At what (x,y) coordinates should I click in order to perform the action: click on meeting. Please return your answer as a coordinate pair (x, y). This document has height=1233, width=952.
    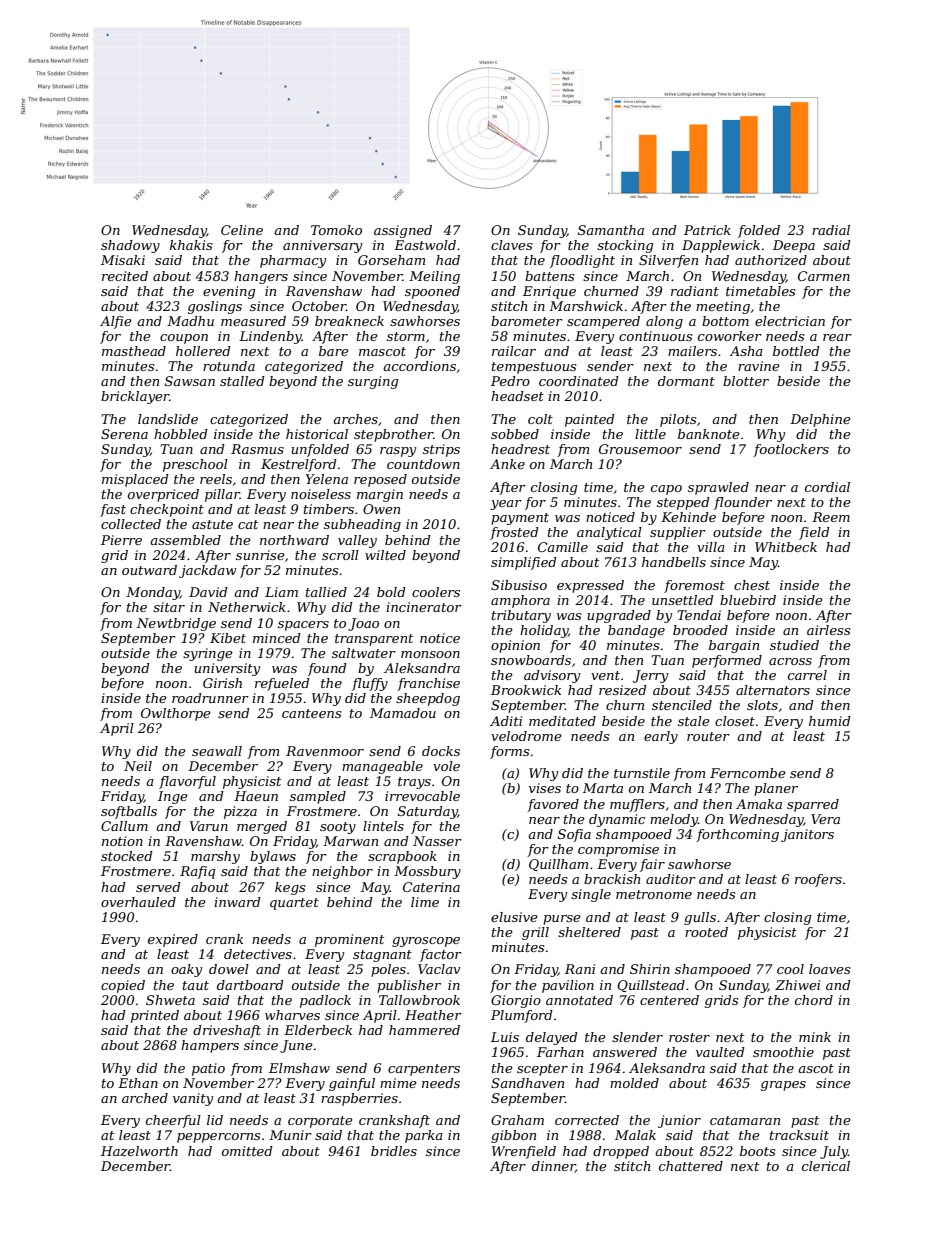
    Looking at the image, I should click on (723, 307).
